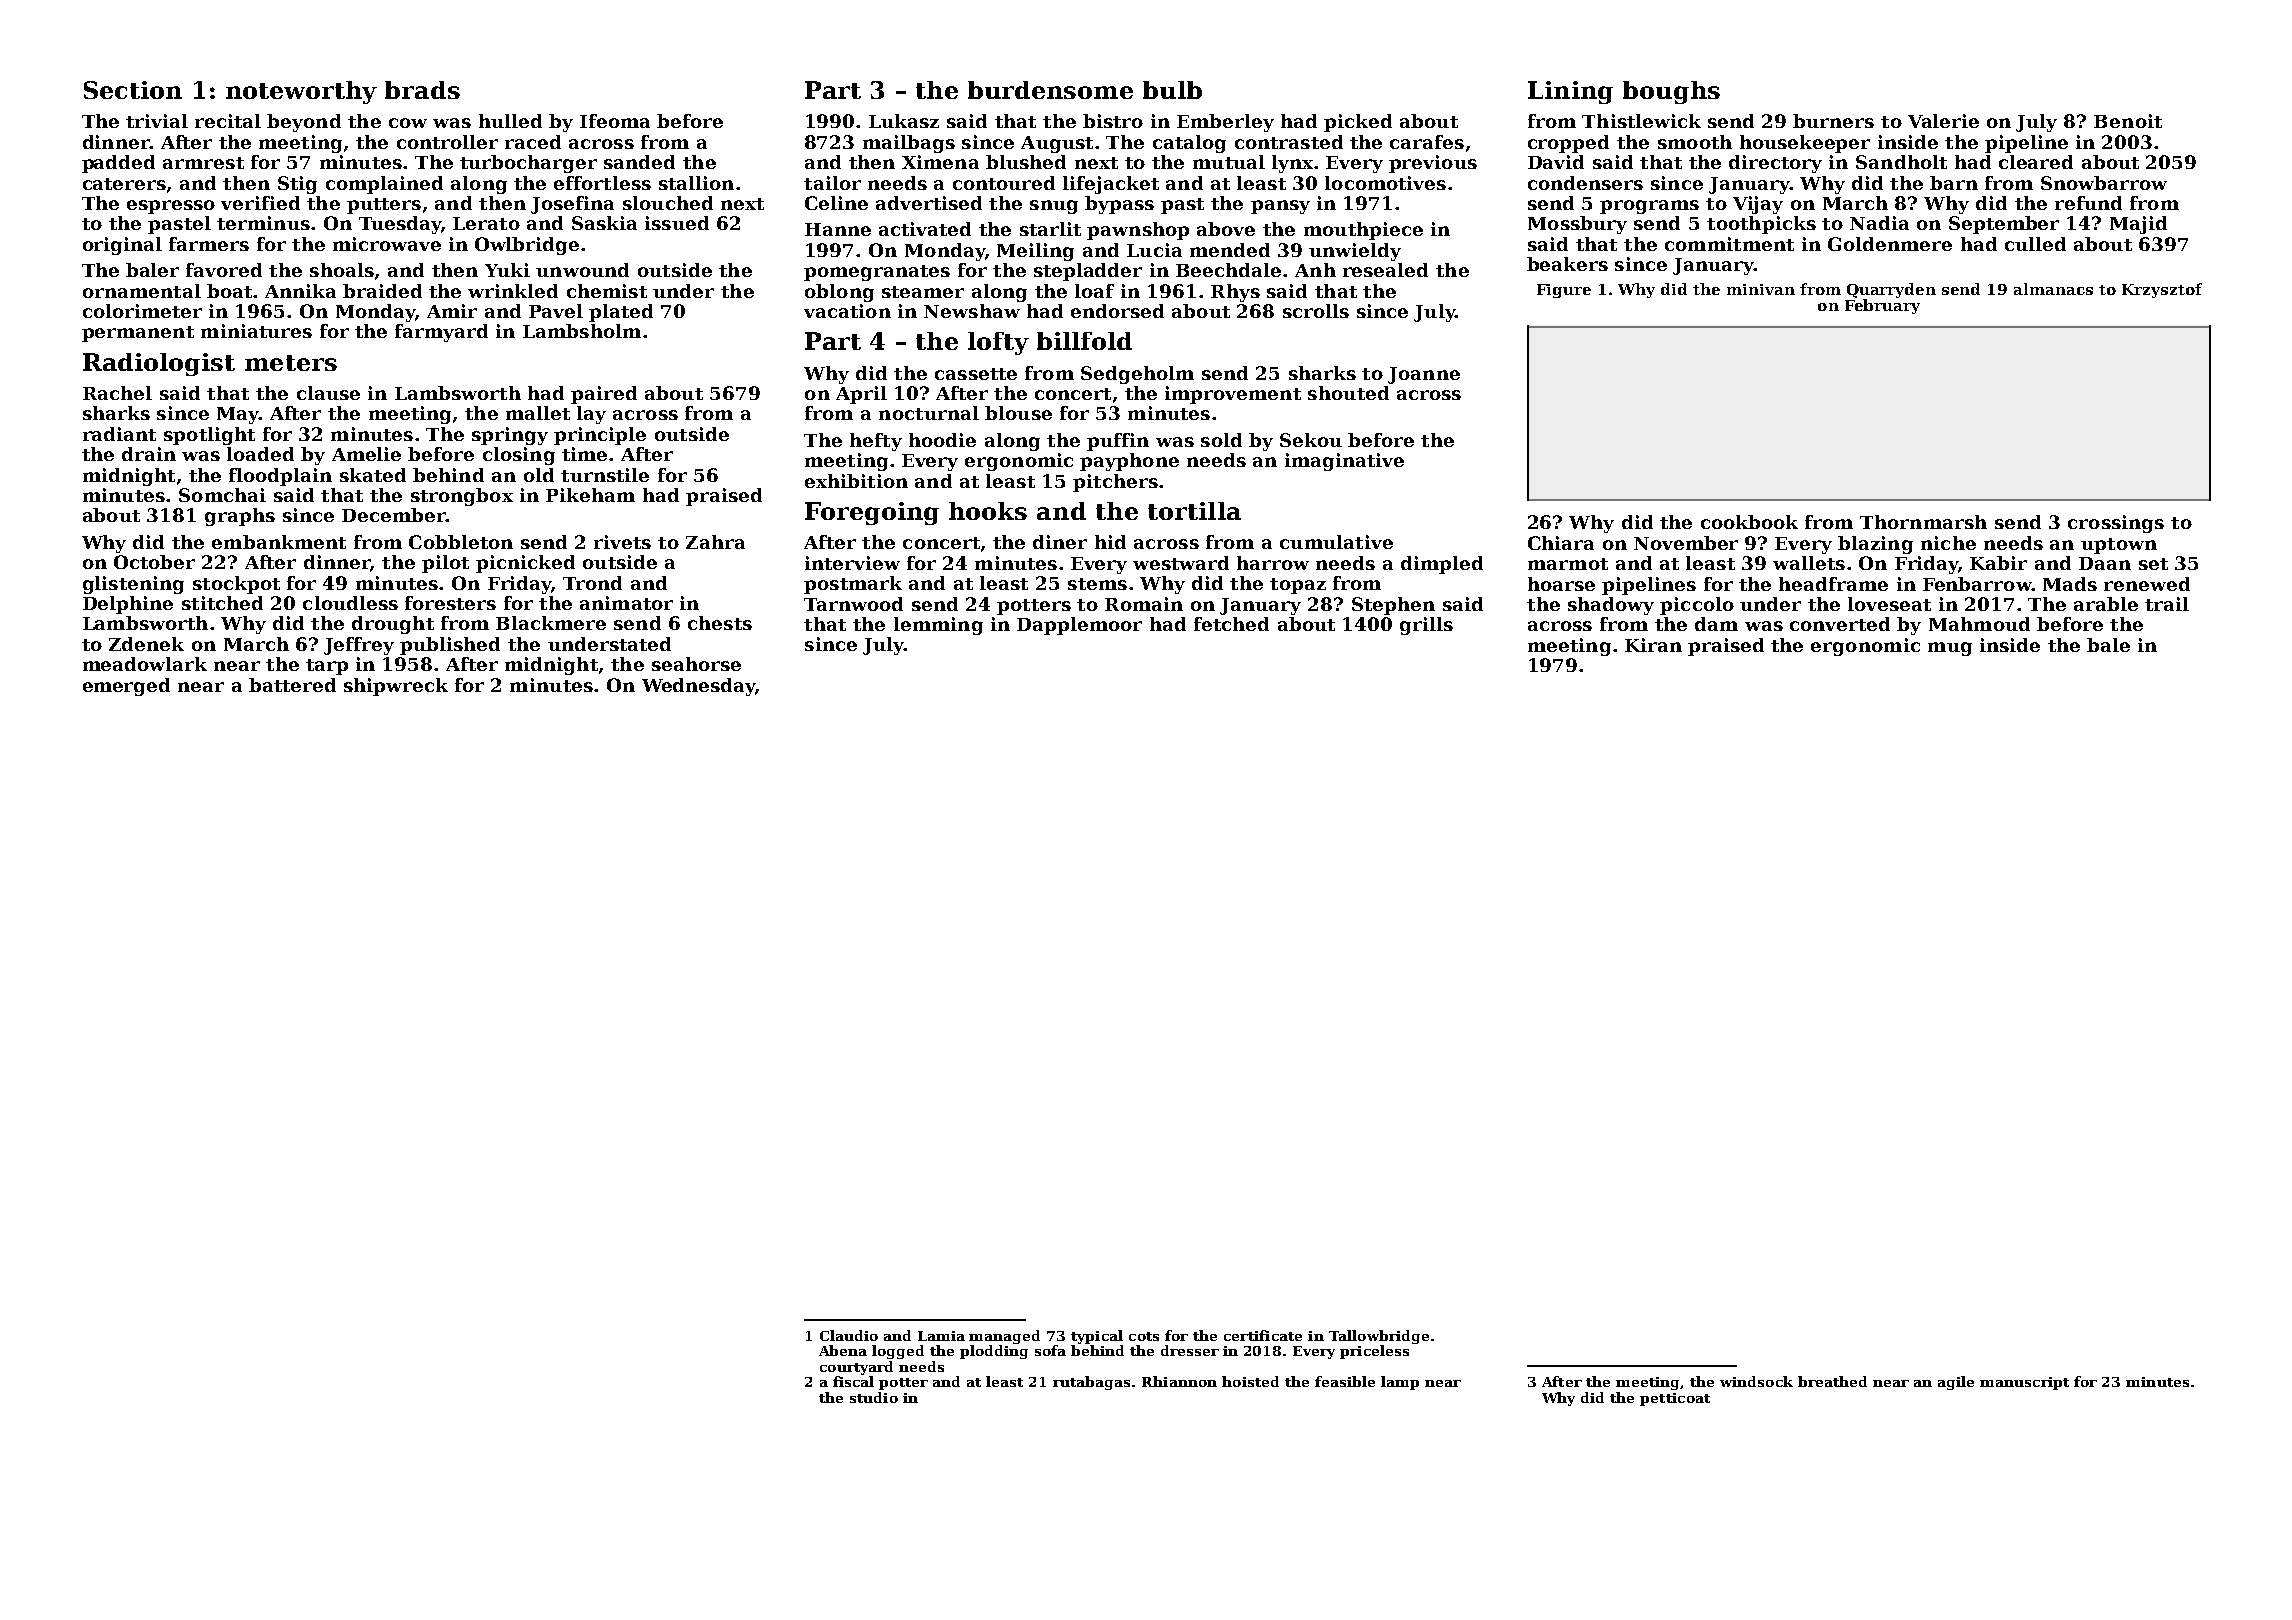 The width and height of the screenshot is (2292, 1620). I want to click on boughs, so click(1671, 92).
